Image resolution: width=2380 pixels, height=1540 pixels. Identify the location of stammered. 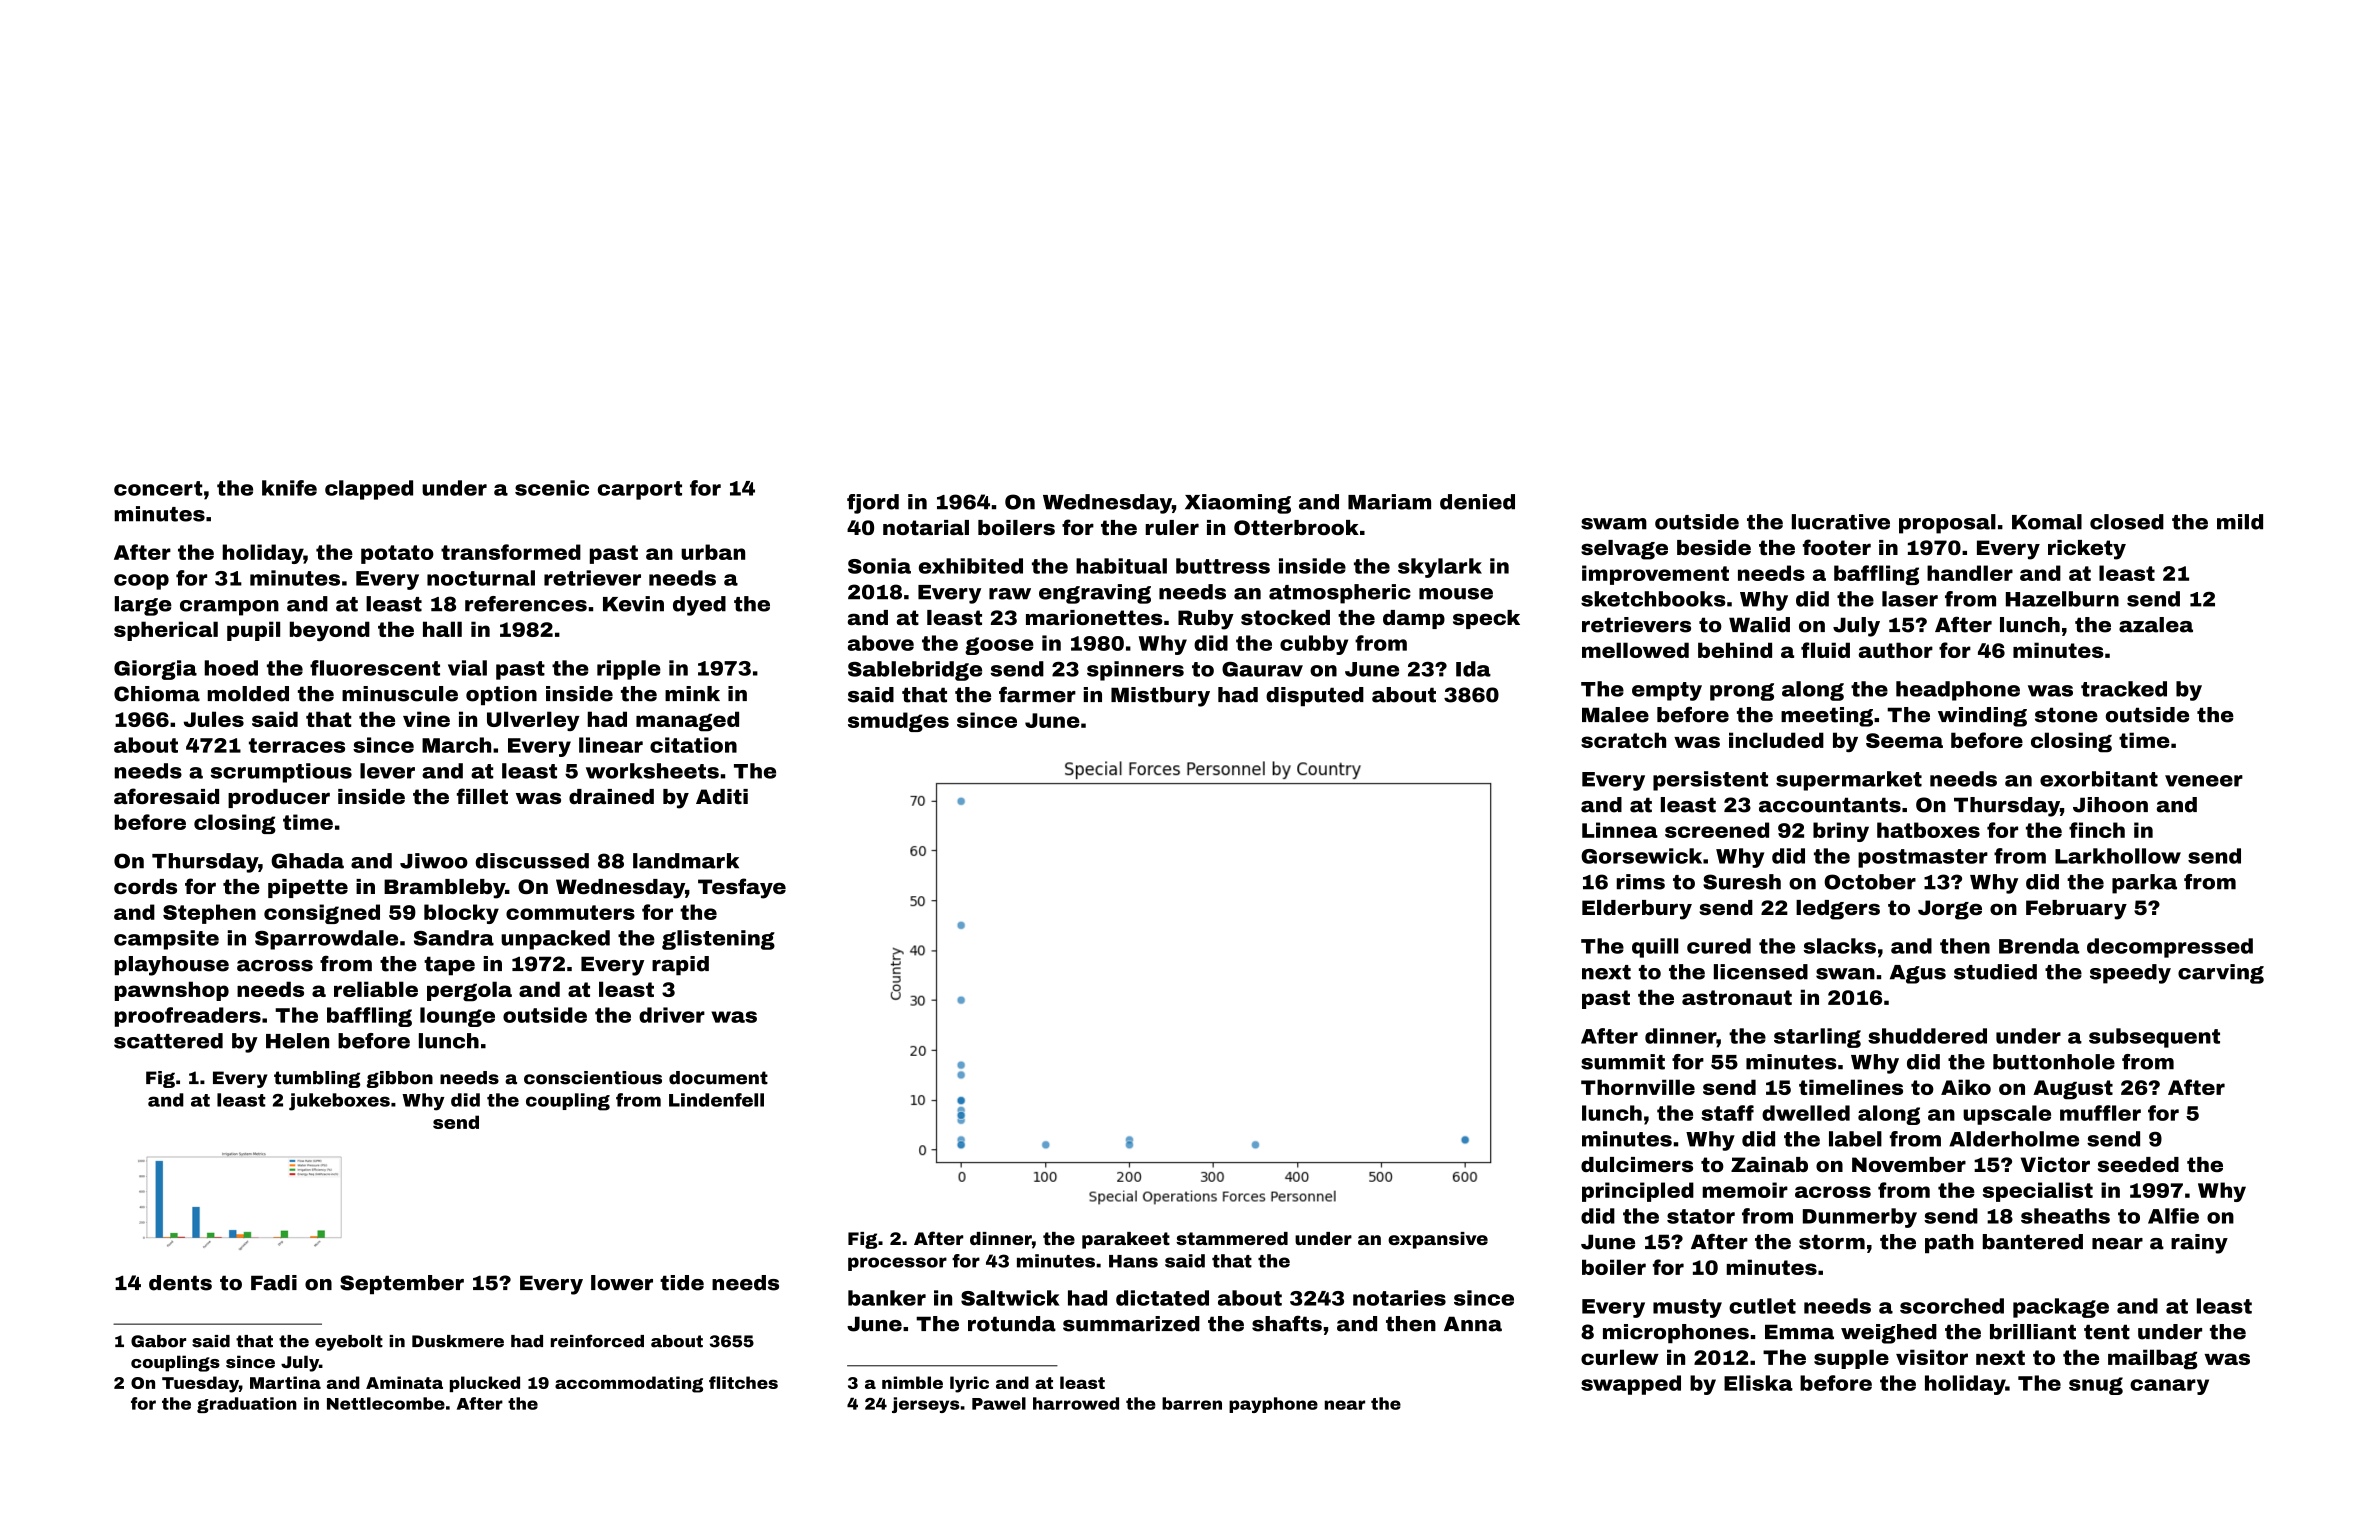
(1232, 1238).
